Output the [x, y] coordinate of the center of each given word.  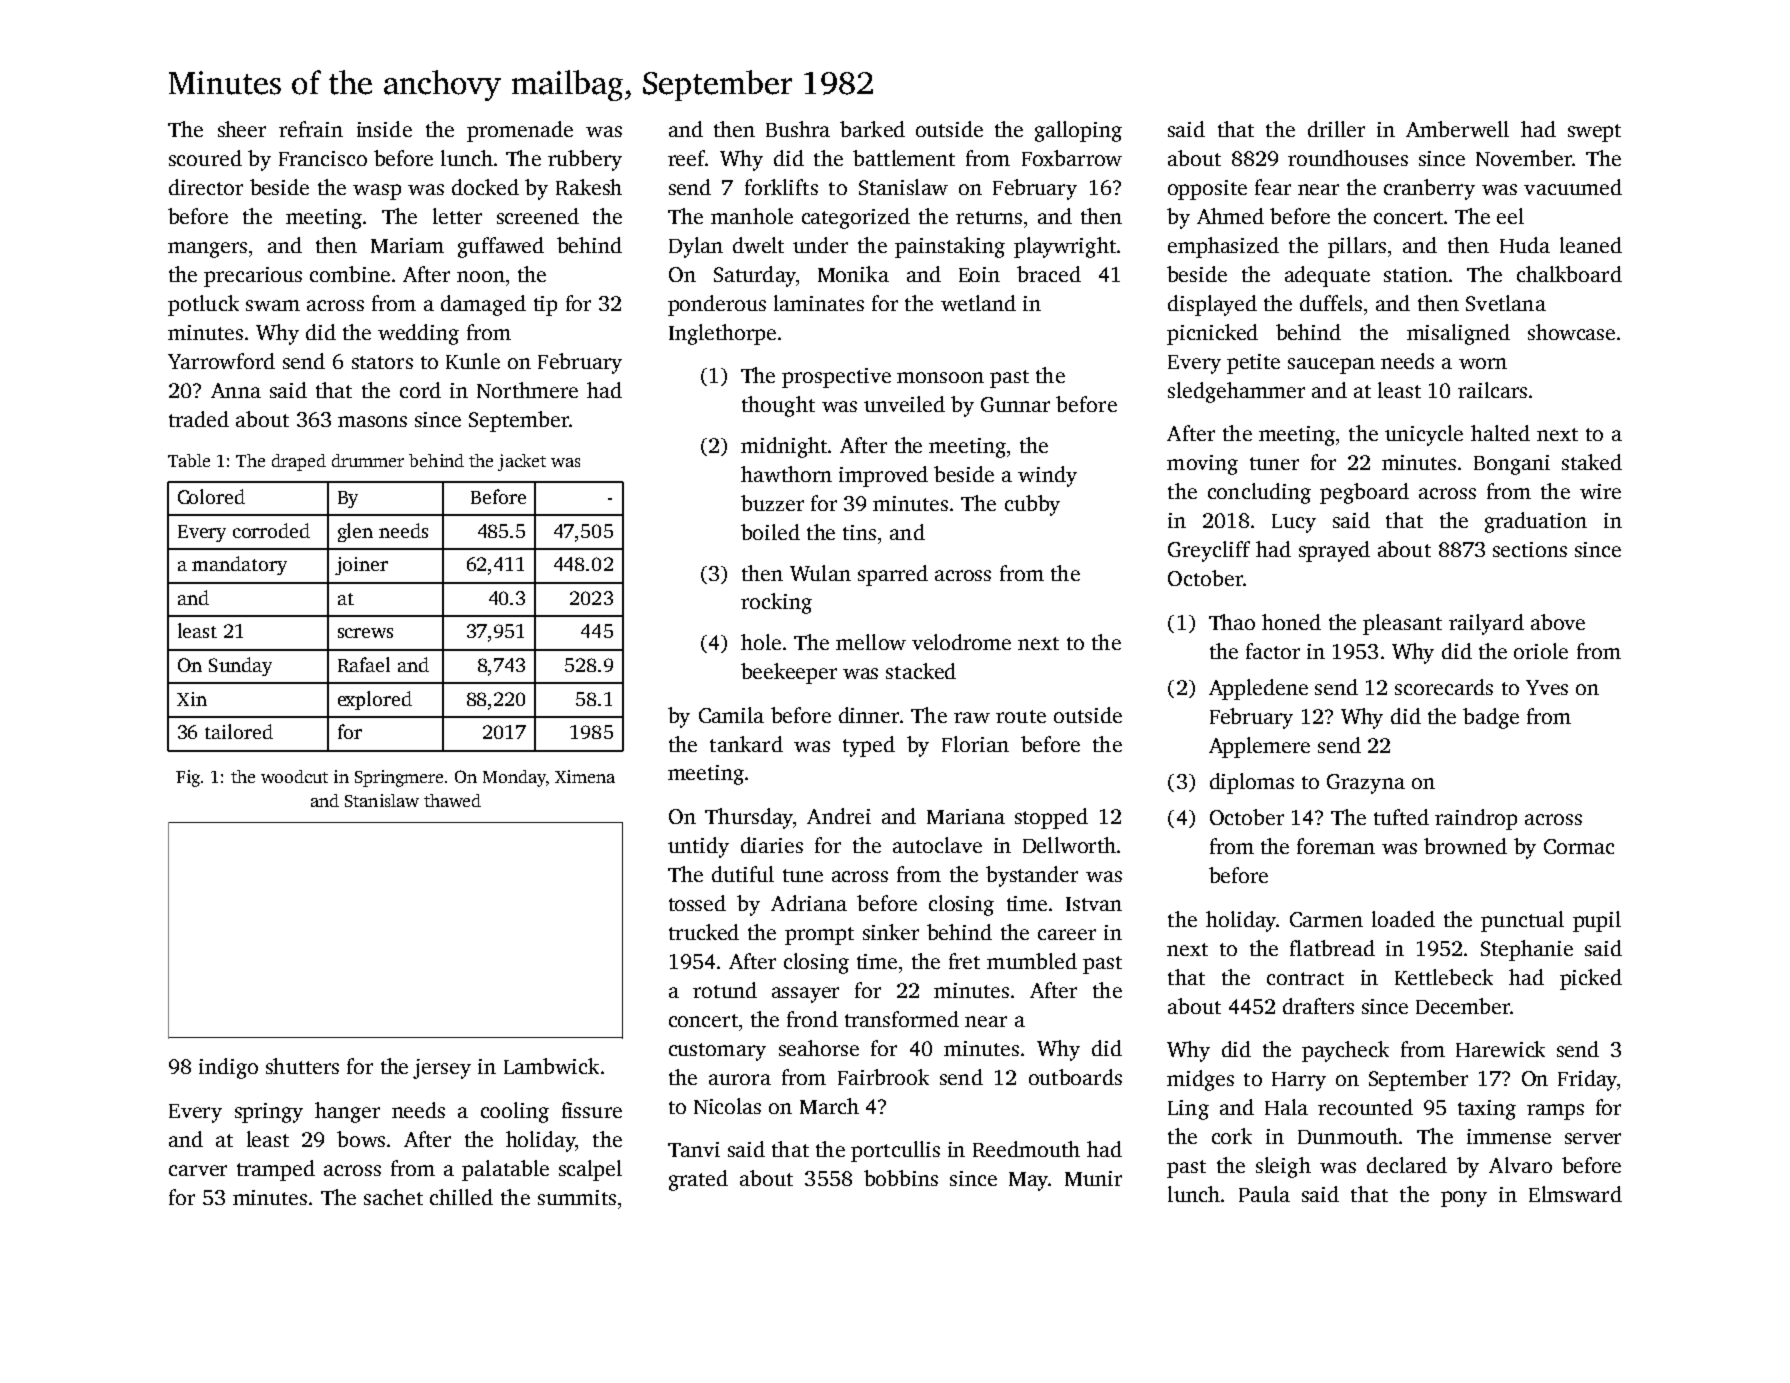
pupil [1597, 921]
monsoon [940, 377]
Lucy [1294, 523]
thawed [452, 800]
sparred [893, 575]
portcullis [895, 1151]
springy [269, 1113]
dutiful [743, 874]
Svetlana [1506, 303]
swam [273, 305]
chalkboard [1569, 274]
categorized [856, 218]
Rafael [364, 664]
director [206, 187]
